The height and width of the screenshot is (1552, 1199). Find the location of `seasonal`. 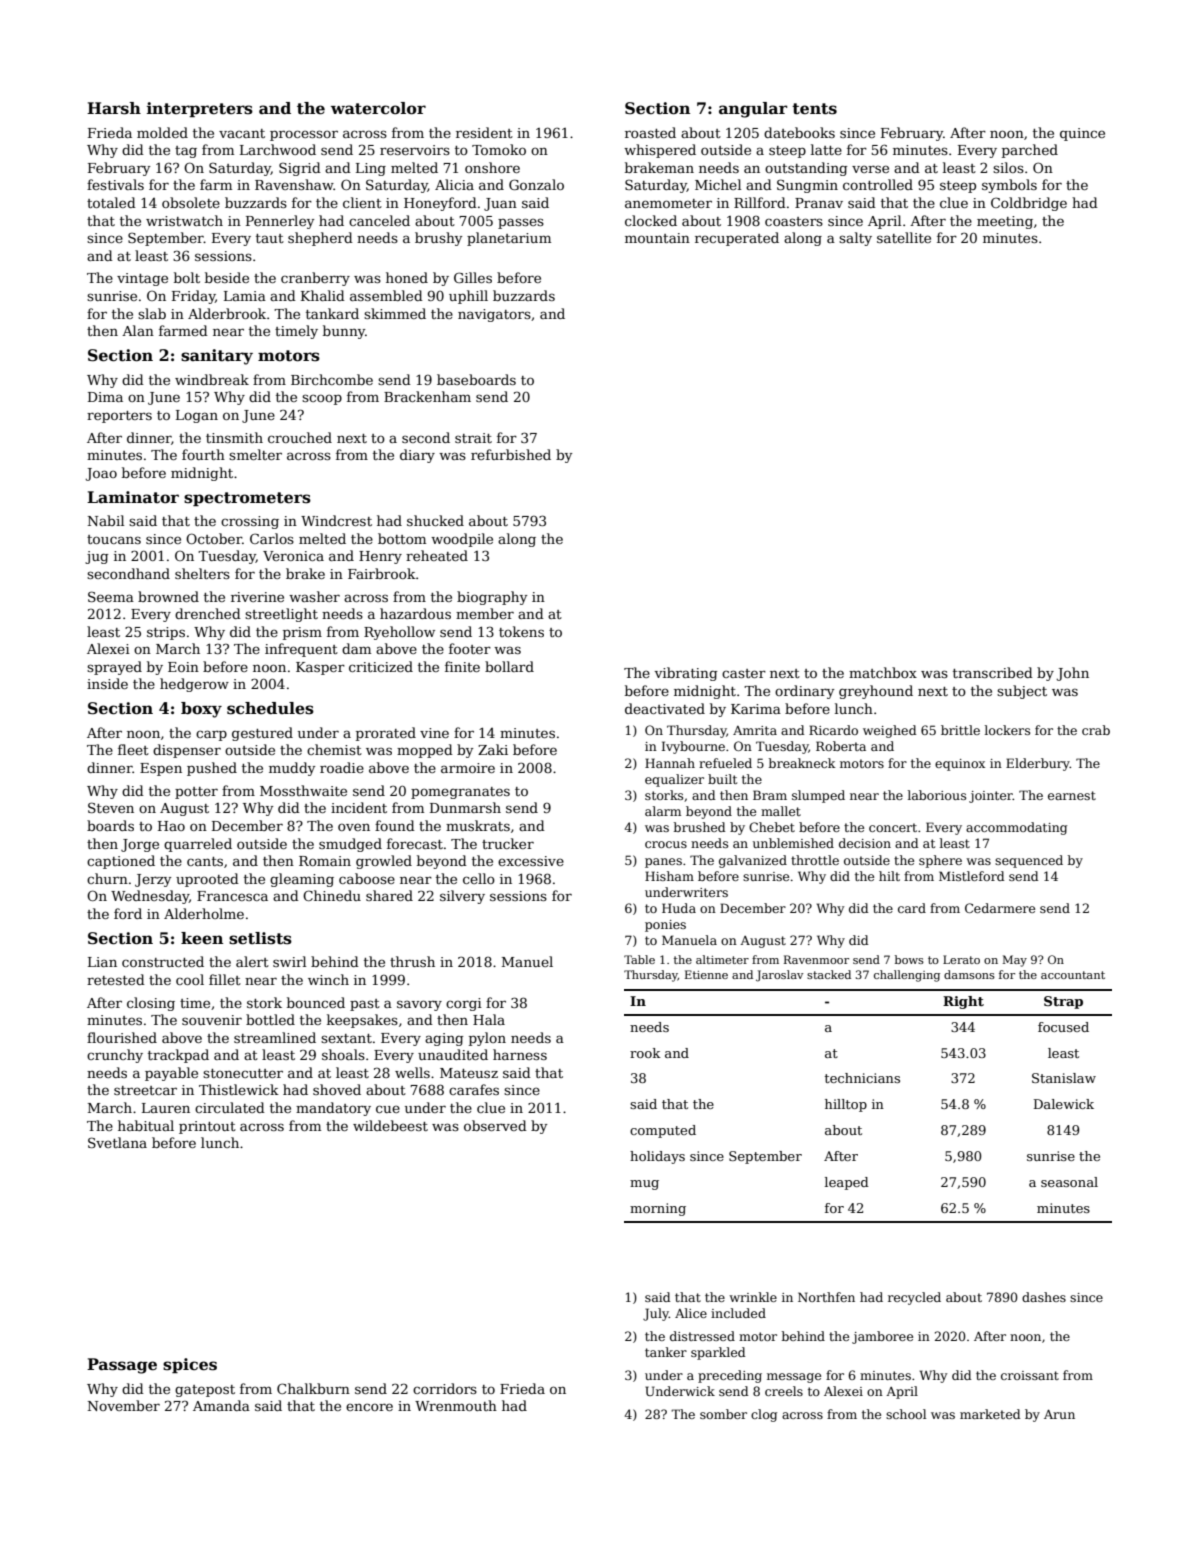

seasonal is located at coordinates (1069, 1182).
